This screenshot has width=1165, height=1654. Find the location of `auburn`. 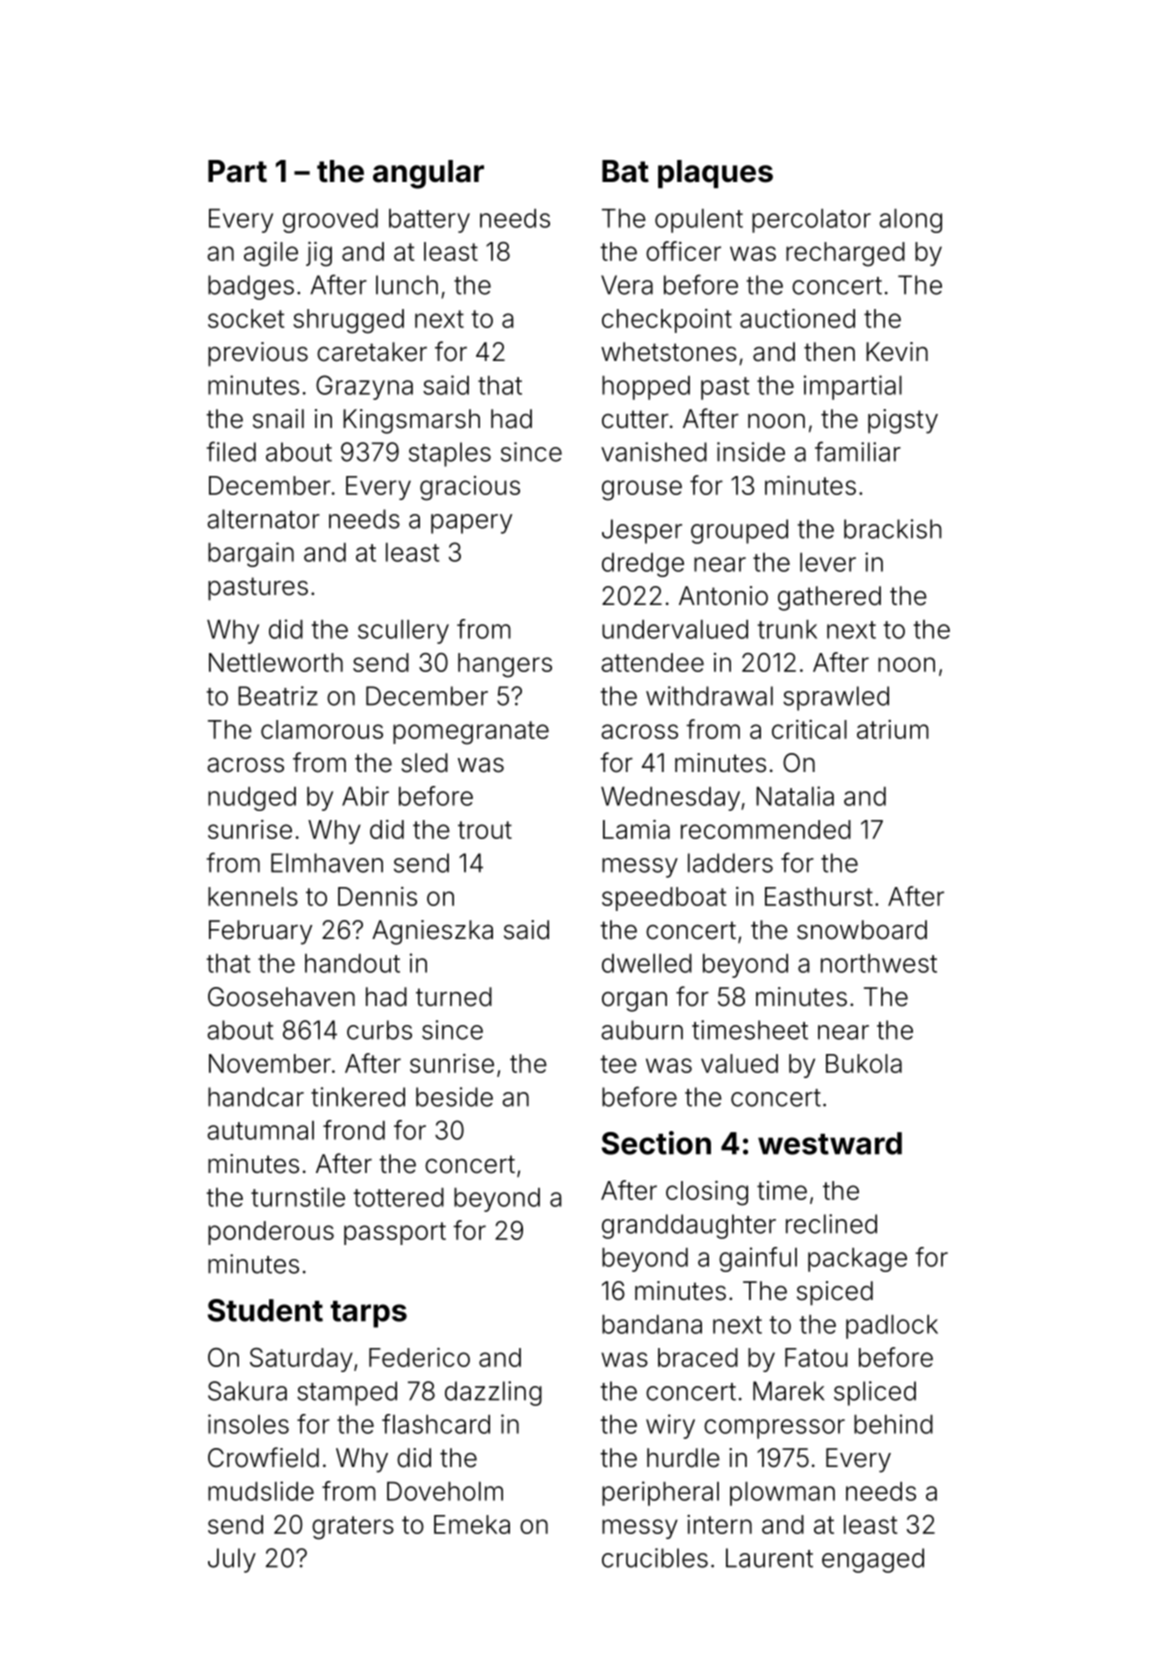

auburn is located at coordinates (642, 1030).
